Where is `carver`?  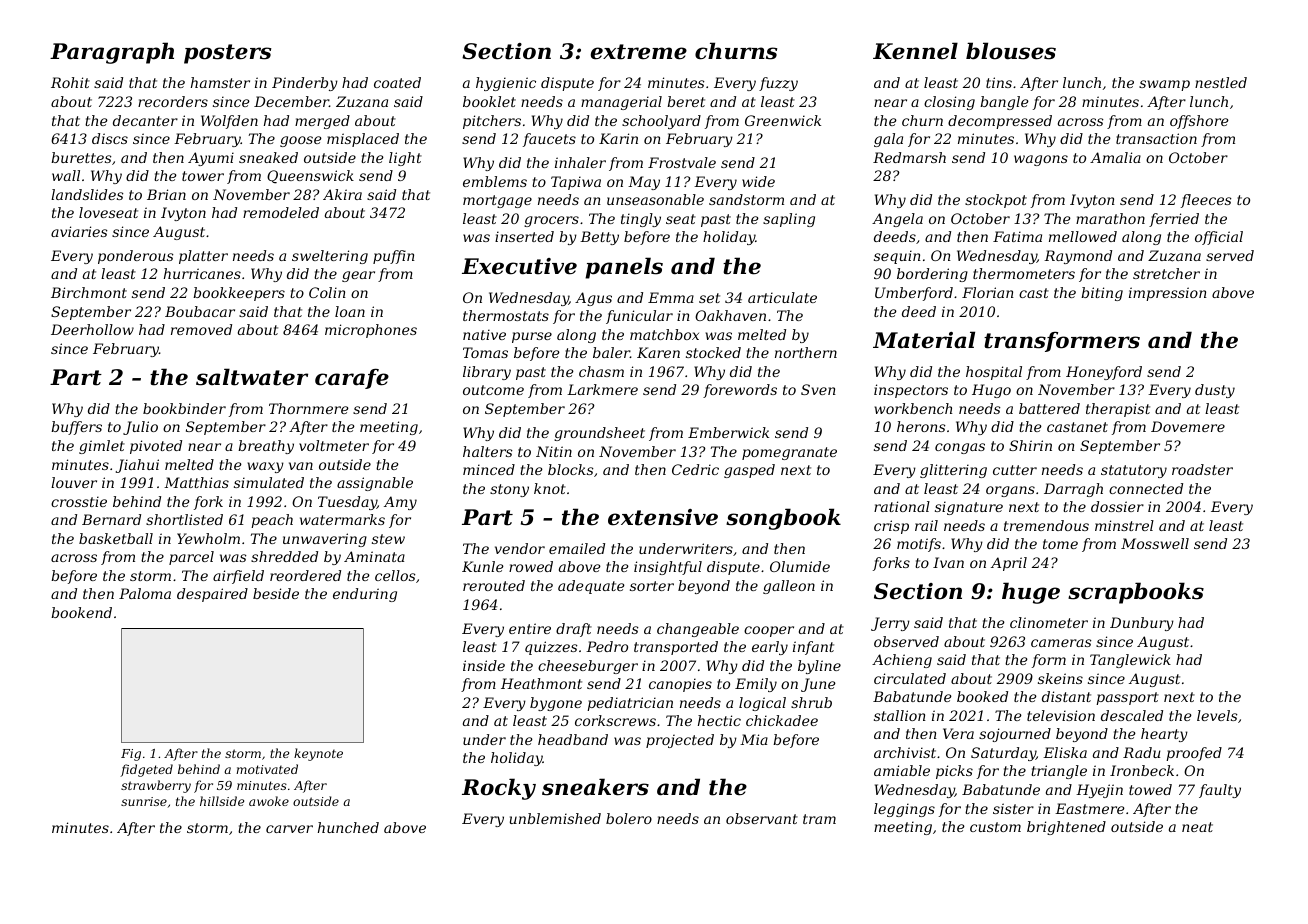 carver is located at coordinates (289, 829).
